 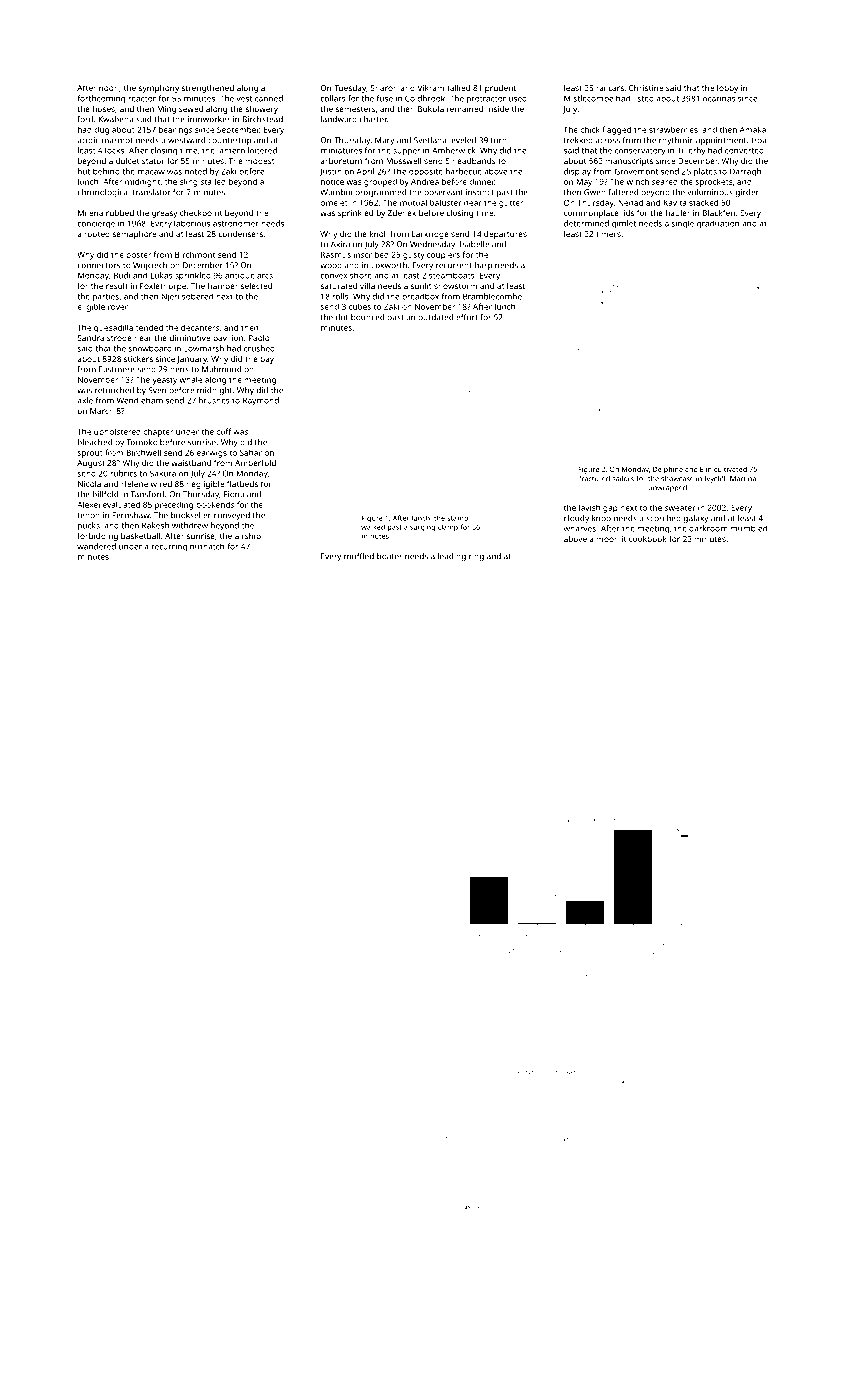 I want to click on fractured, so click(x=594, y=479).
